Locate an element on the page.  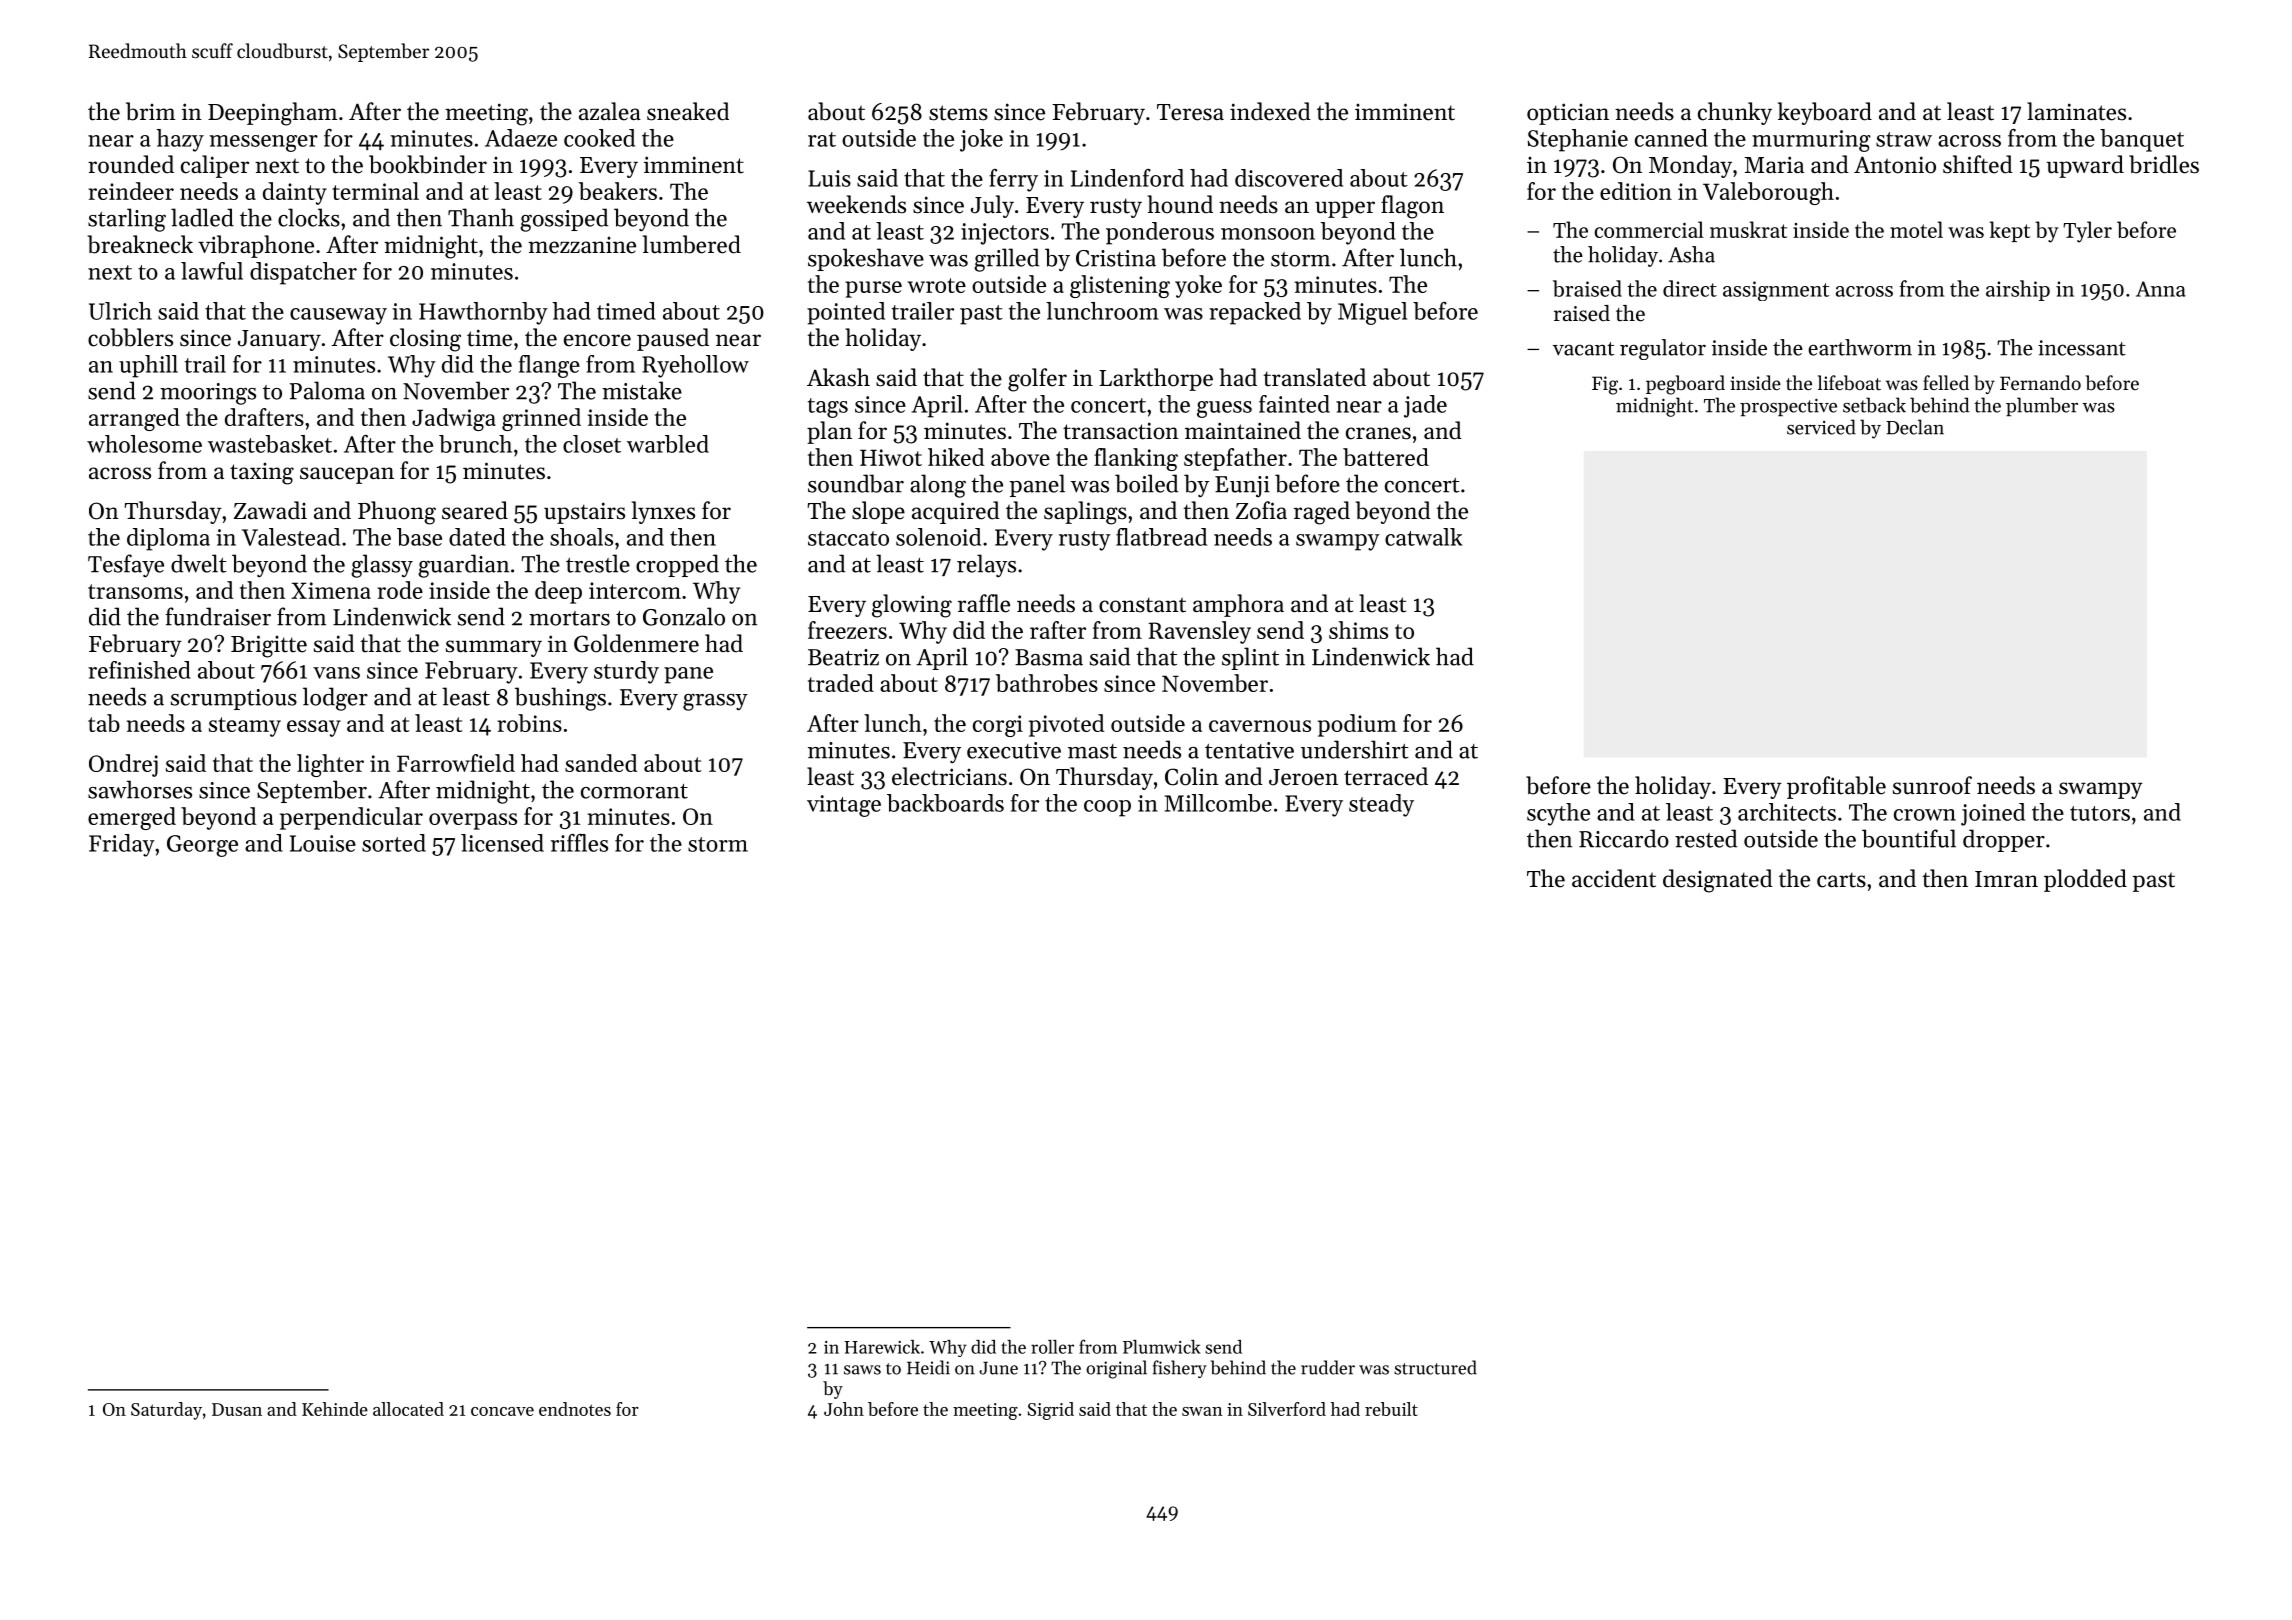
monsoon is located at coordinates (1268, 234).
